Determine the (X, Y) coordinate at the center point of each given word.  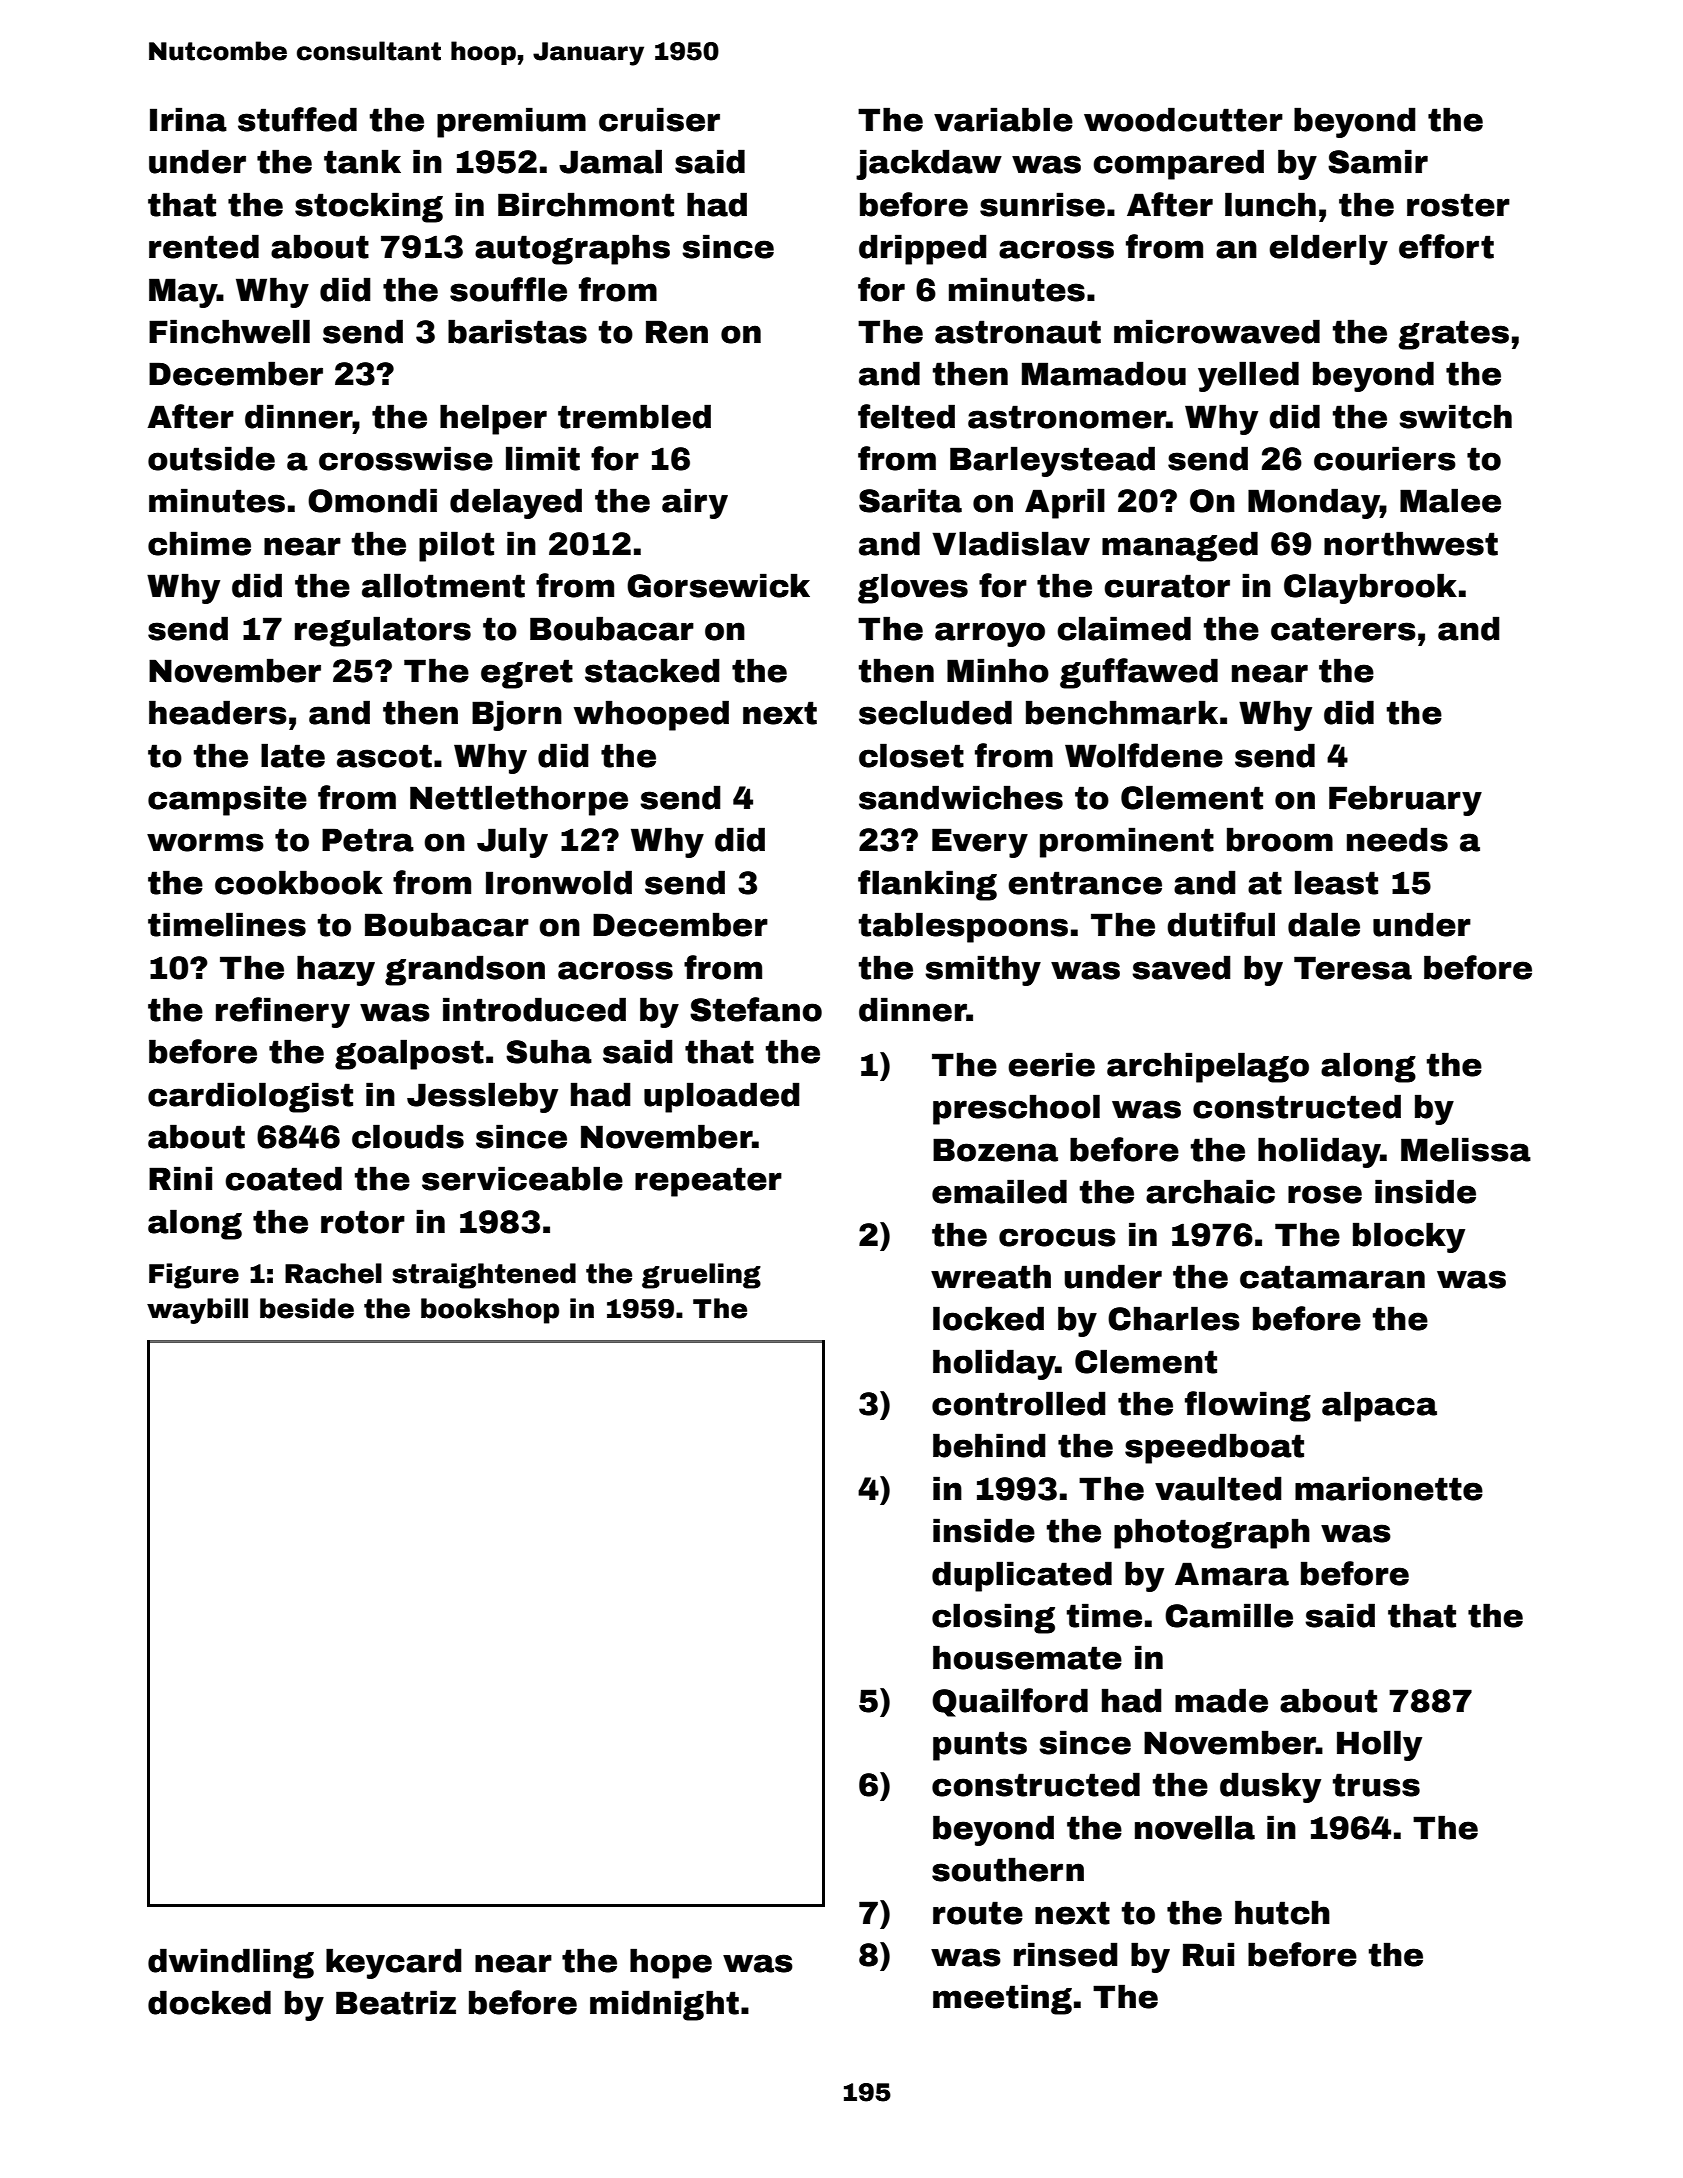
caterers (1343, 629)
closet (911, 755)
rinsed (1065, 1954)
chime (199, 543)
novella (1195, 1827)
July (512, 842)
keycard (393, 1963)
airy (695, 503)
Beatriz (396, 2002)
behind (989, 1445)
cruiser (659, 119)
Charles (1174, 1318)
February (1405, 800)
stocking (369, 207)
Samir (1378, 161)
